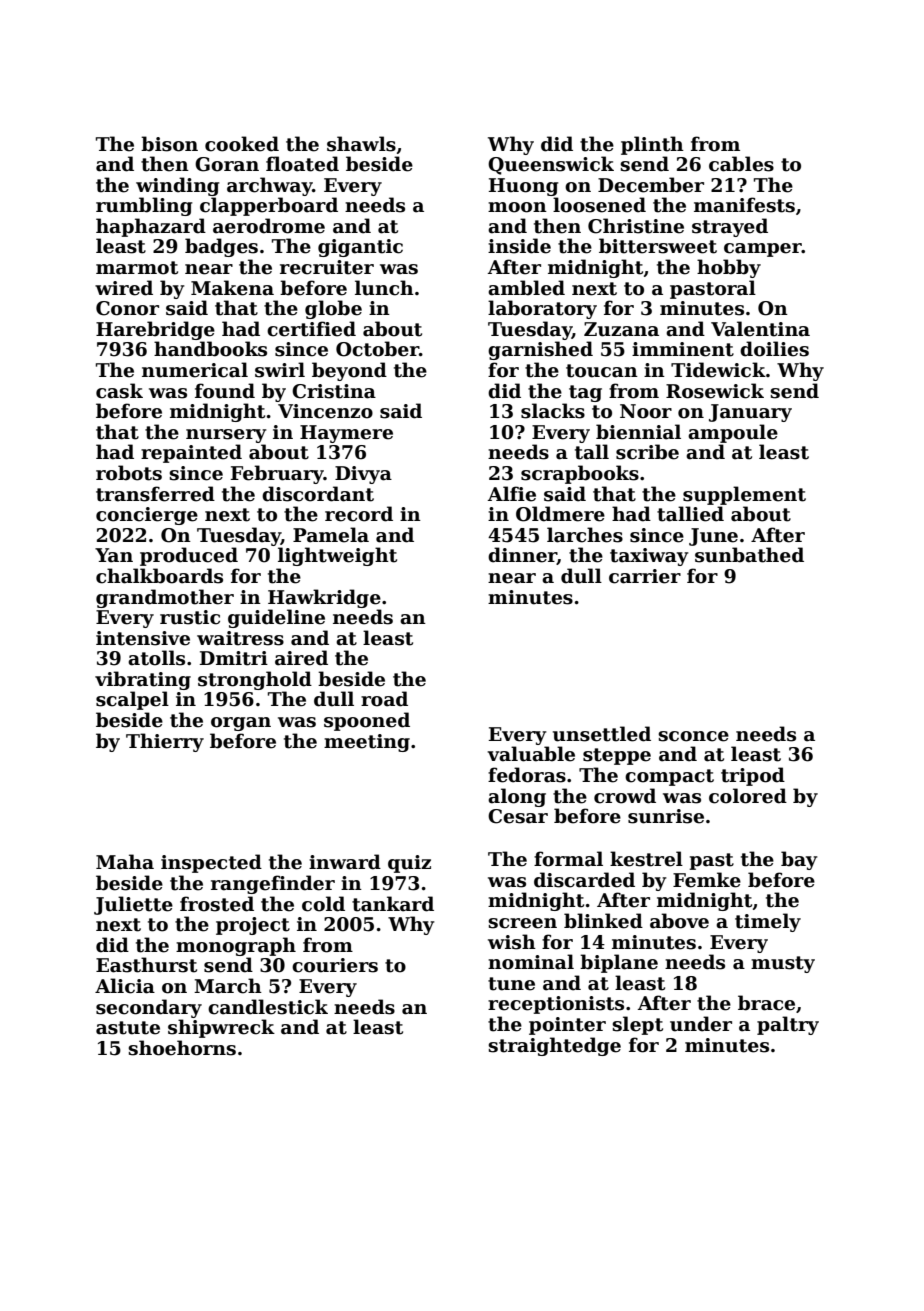 The height and width of the document is (1311, 924). What do you see at coordinates (522, 556) in the document?
I see `dinner` at bounding box center [522, 556].
